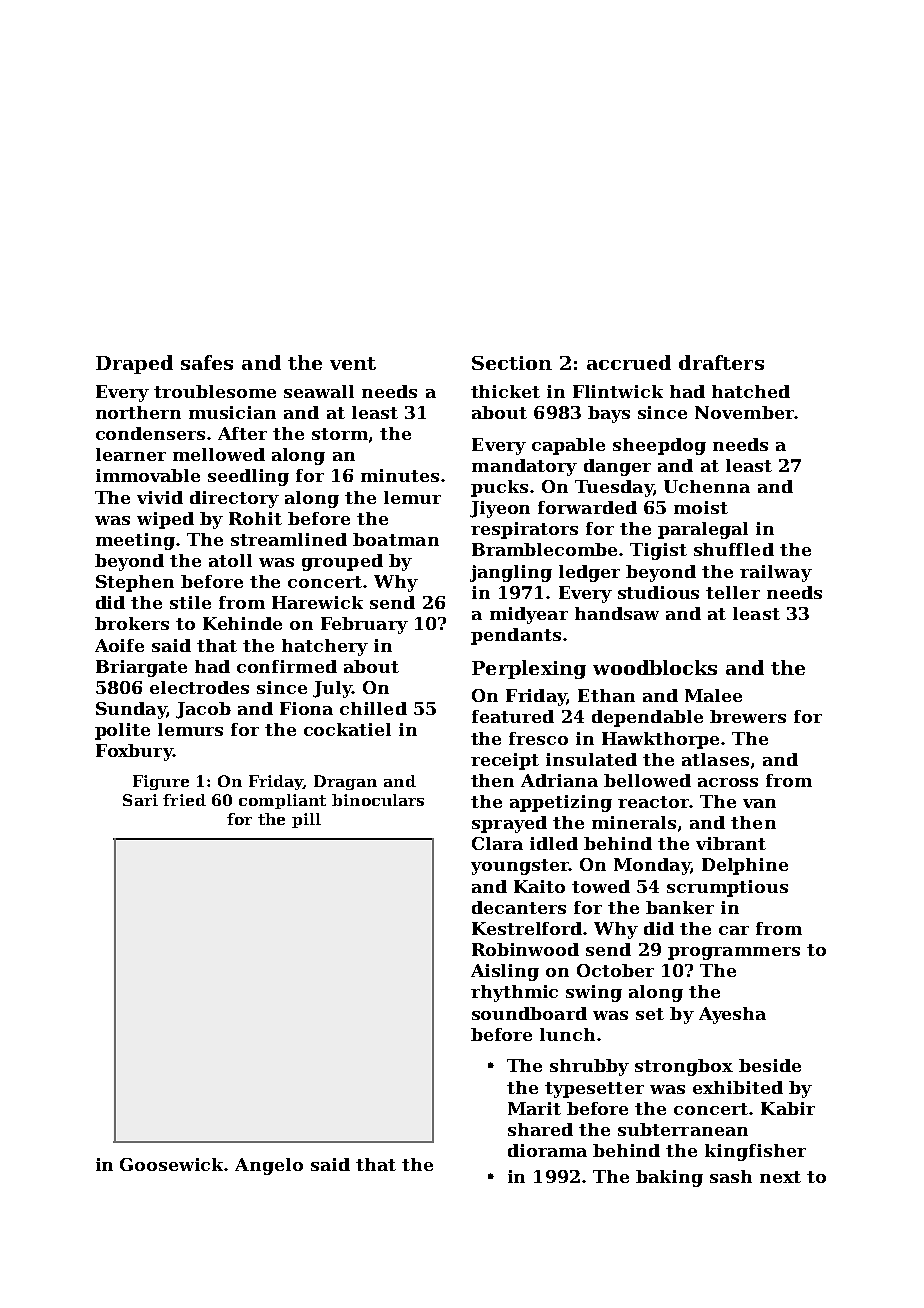  What do you see at coordinates (703, 530) in the image?
I see `paralegal` at bounding box center [703, 530].
